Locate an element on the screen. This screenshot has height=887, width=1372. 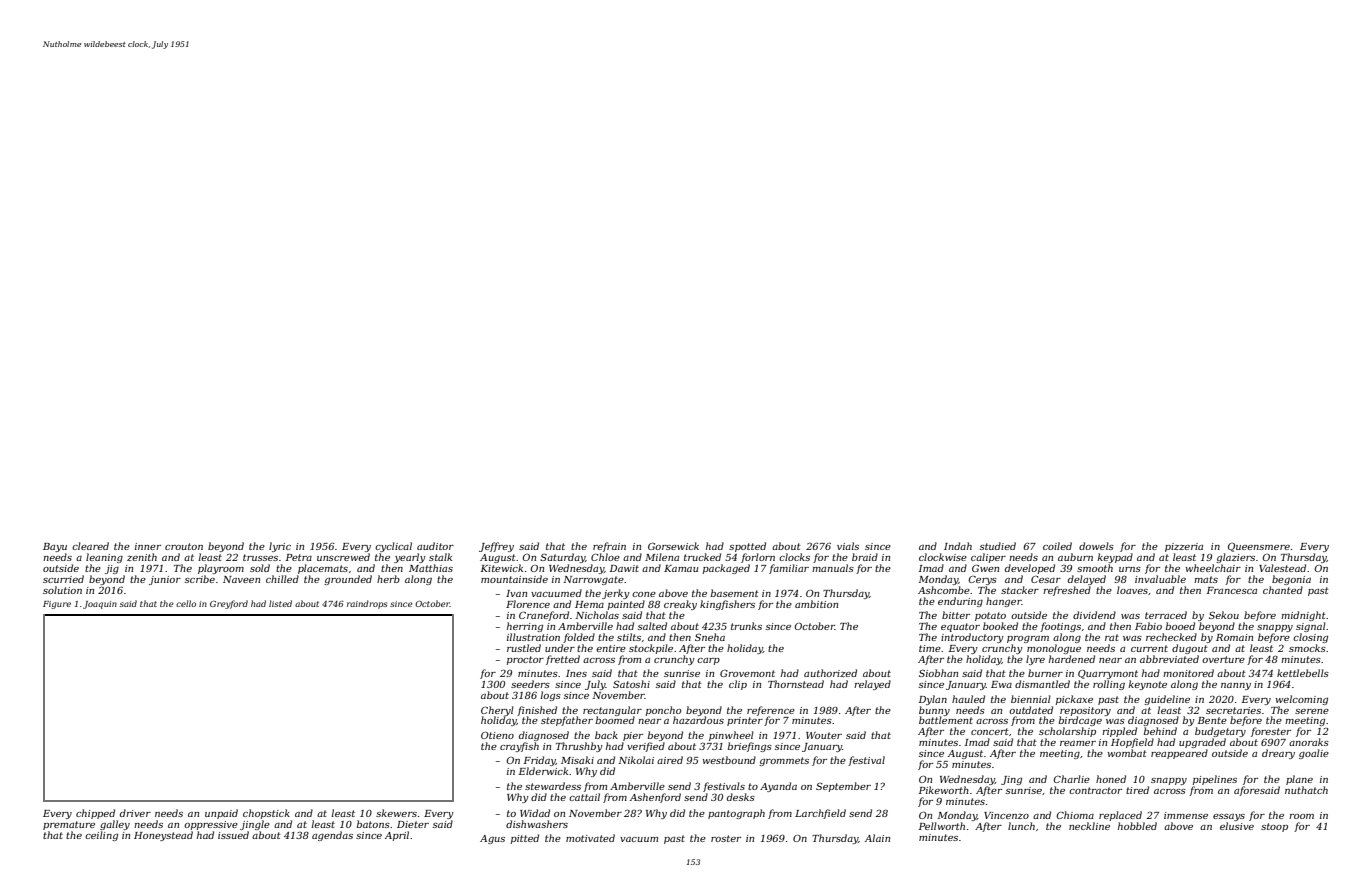
relayed is located at coordinates (872, 685).
